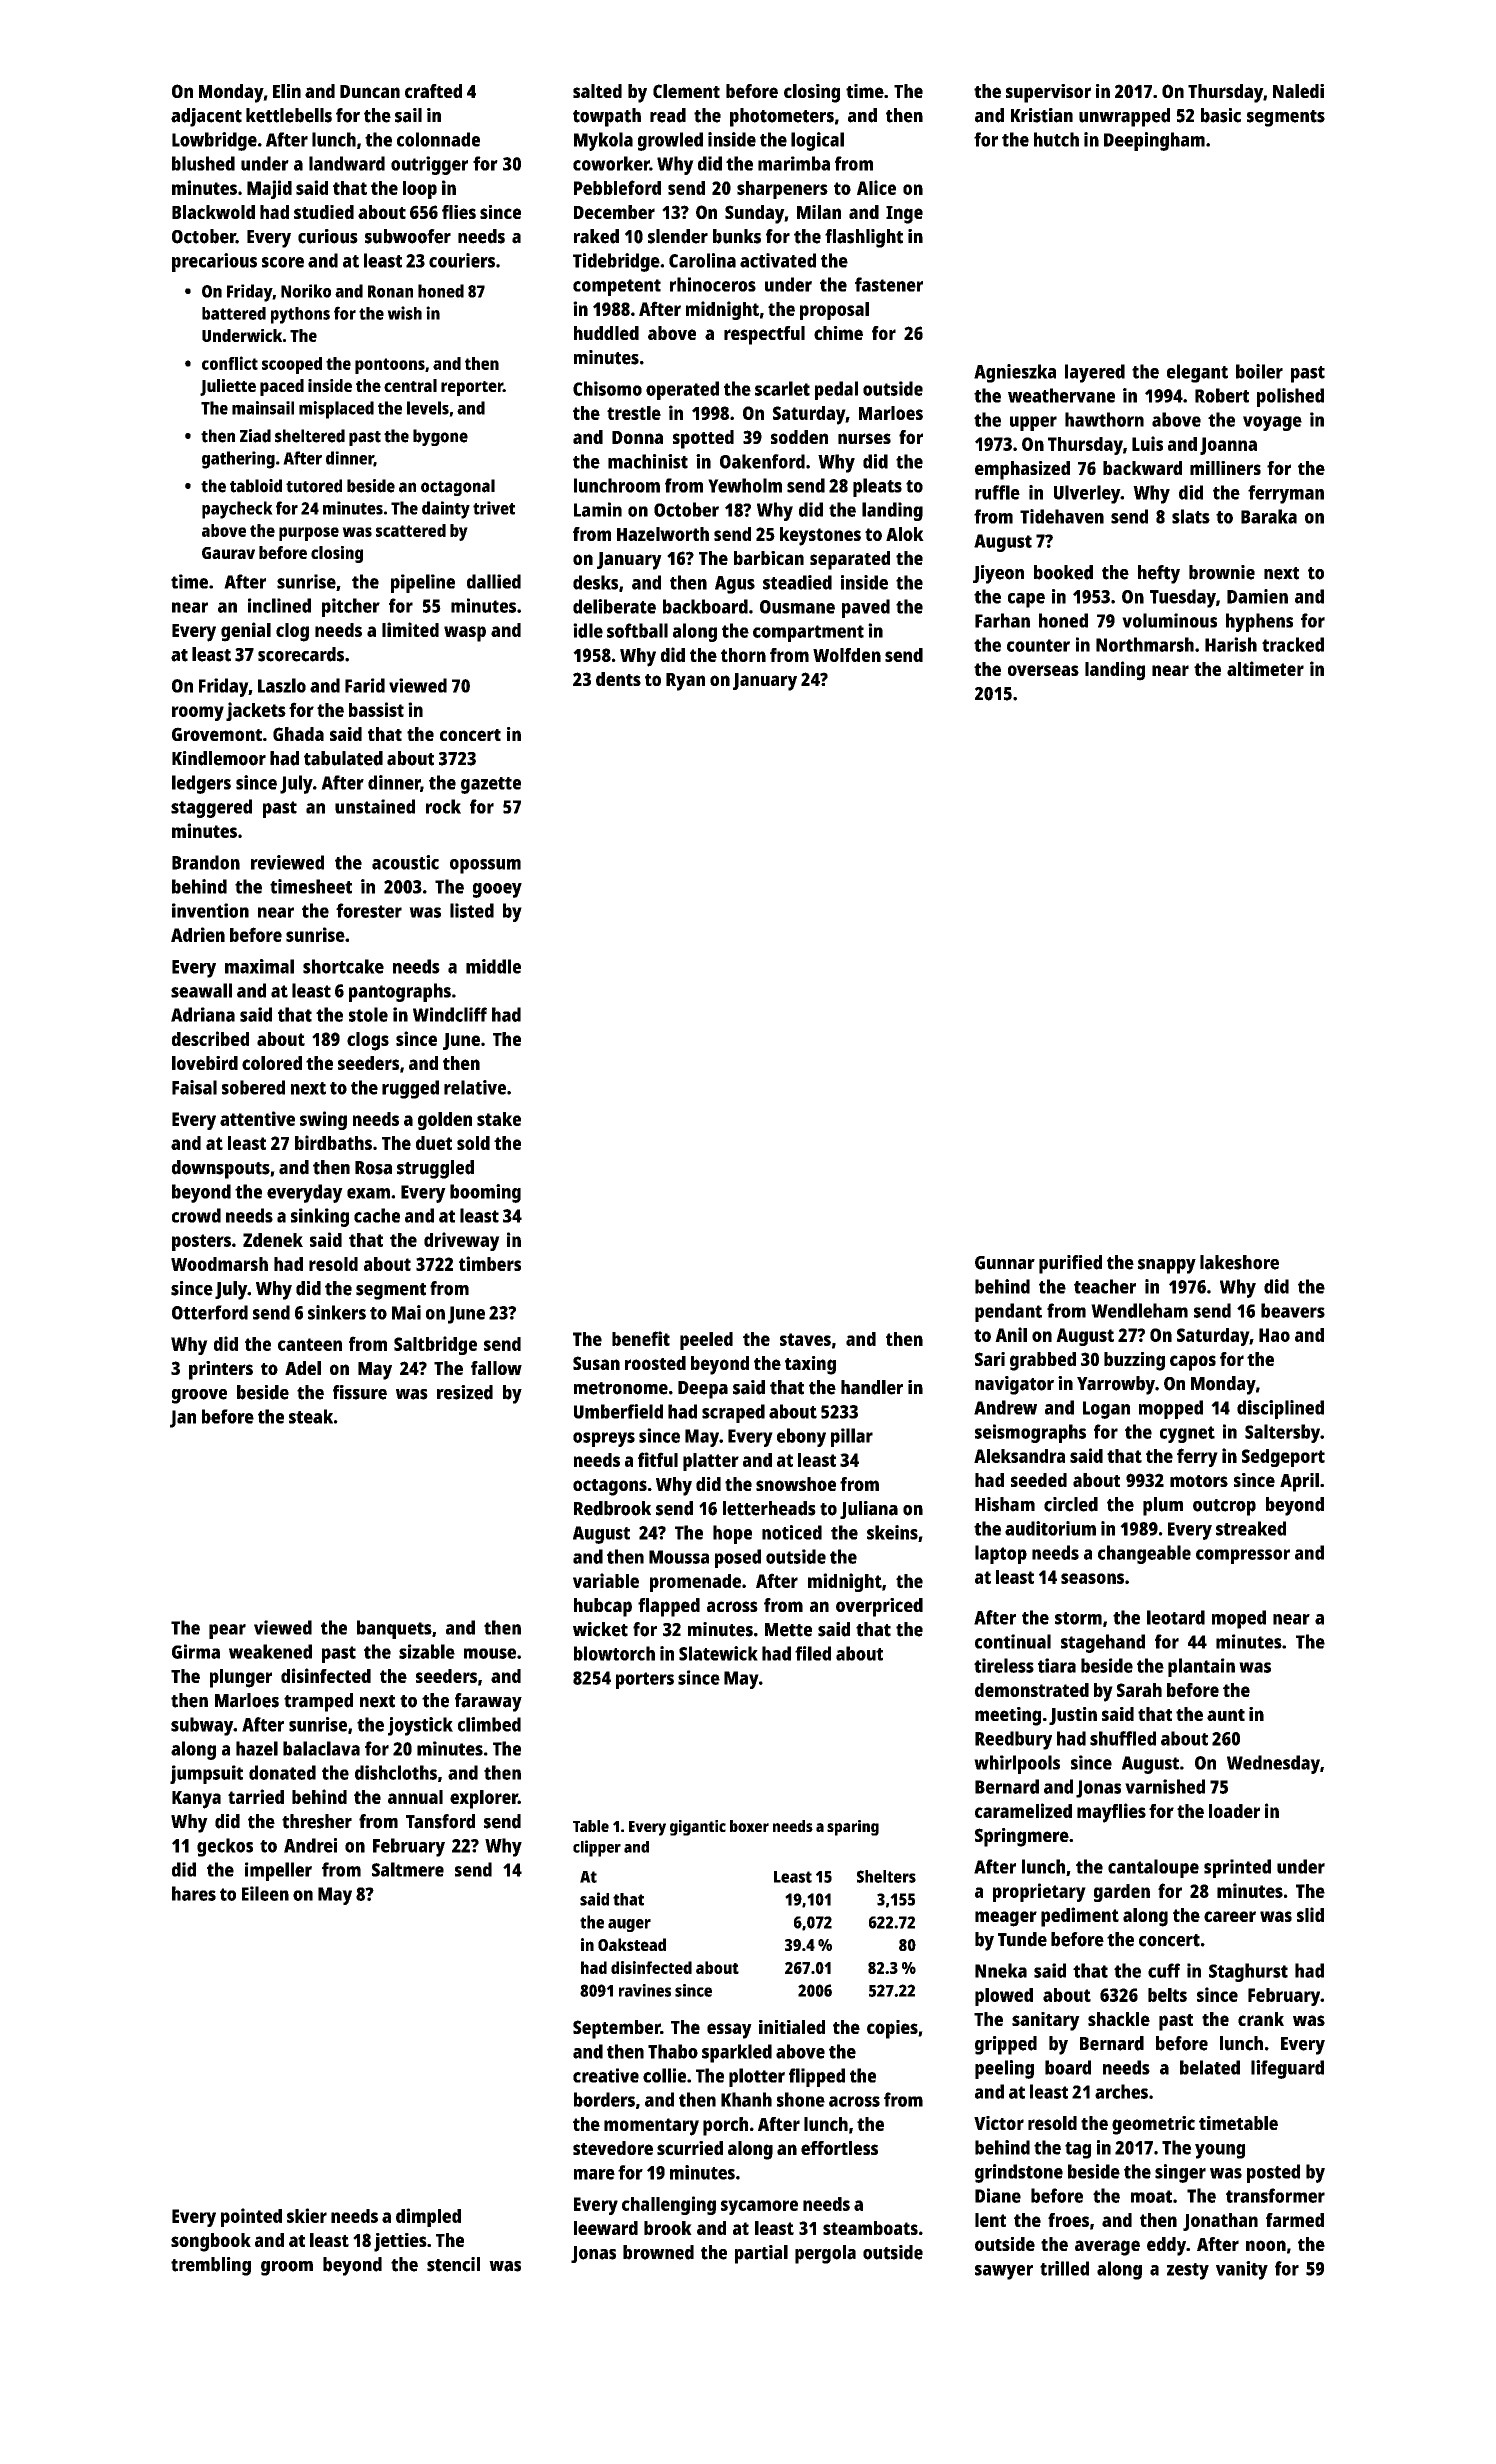  I want to click on tutored, so click(314, 486).
